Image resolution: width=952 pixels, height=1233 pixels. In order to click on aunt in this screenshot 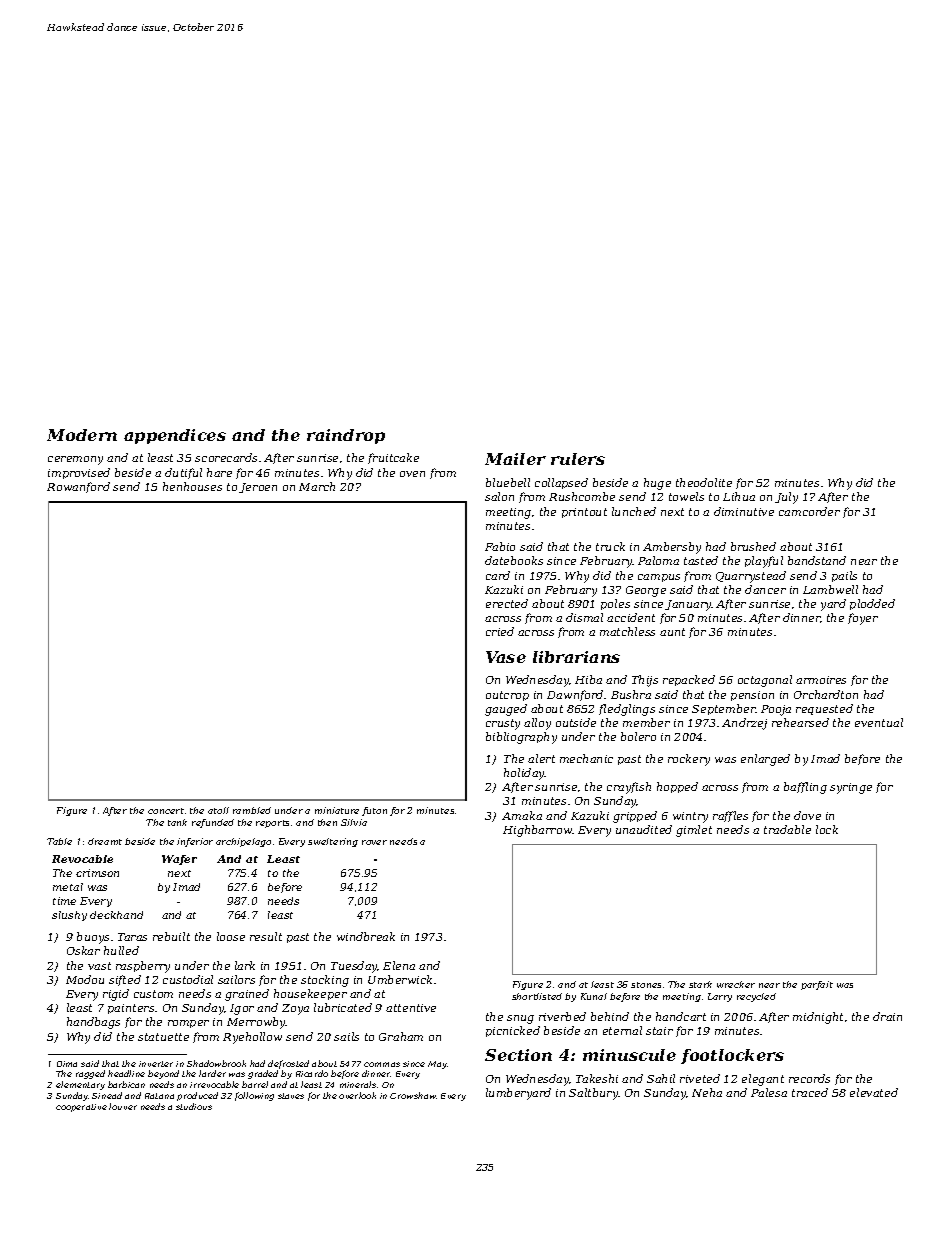, I will do `click(672, 632)`.
